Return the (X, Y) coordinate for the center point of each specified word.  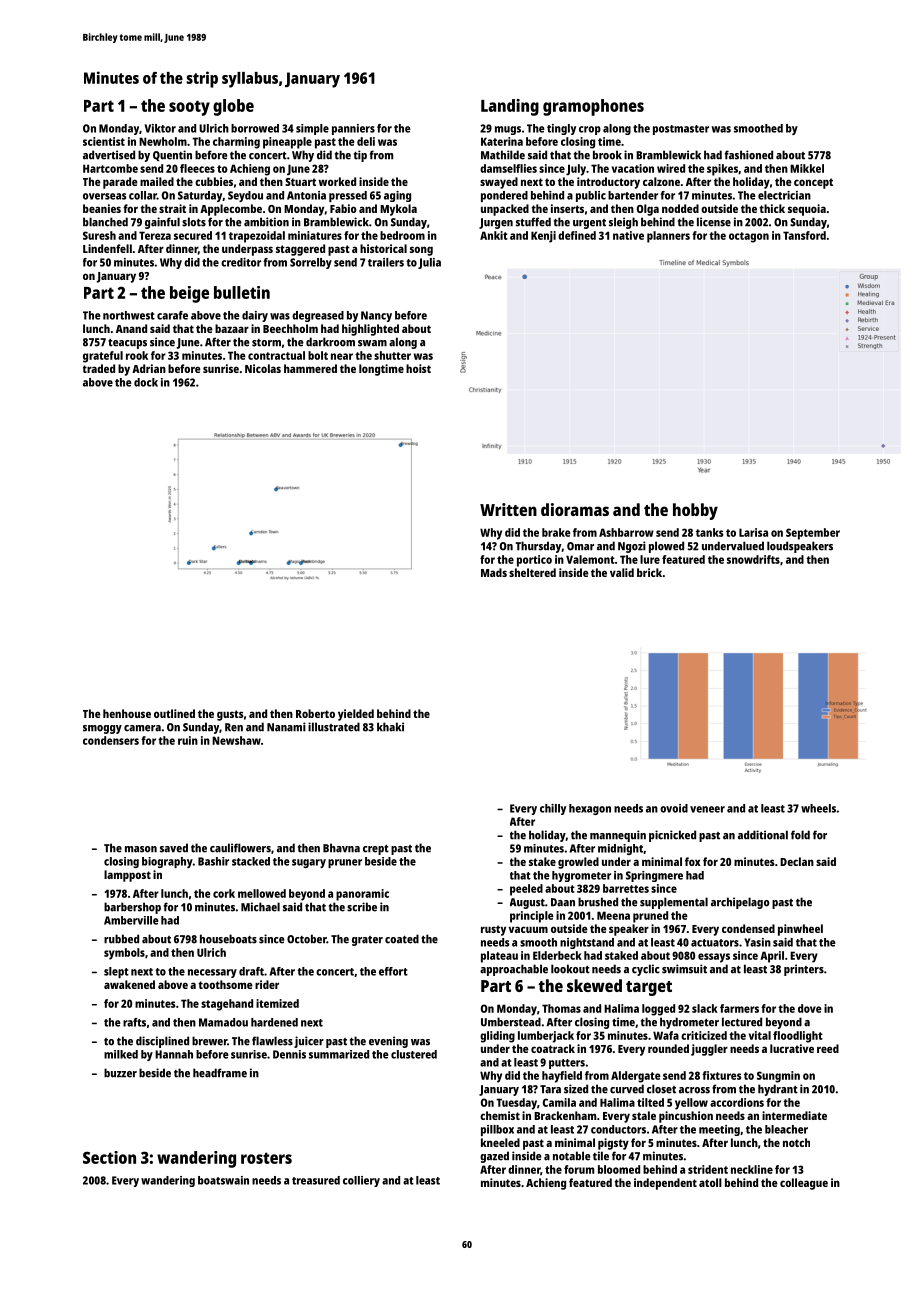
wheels (818, 808)
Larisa (753, 532)
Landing (510, 107)
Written (508, 509)
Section (109, 1157)
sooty (189, 108)
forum (579, 1169)
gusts (230, 715)
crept (376, 850)
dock (146, 382)
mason (141, 849)
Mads (494, 572)
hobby (695, 511)
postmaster (681, 130)
